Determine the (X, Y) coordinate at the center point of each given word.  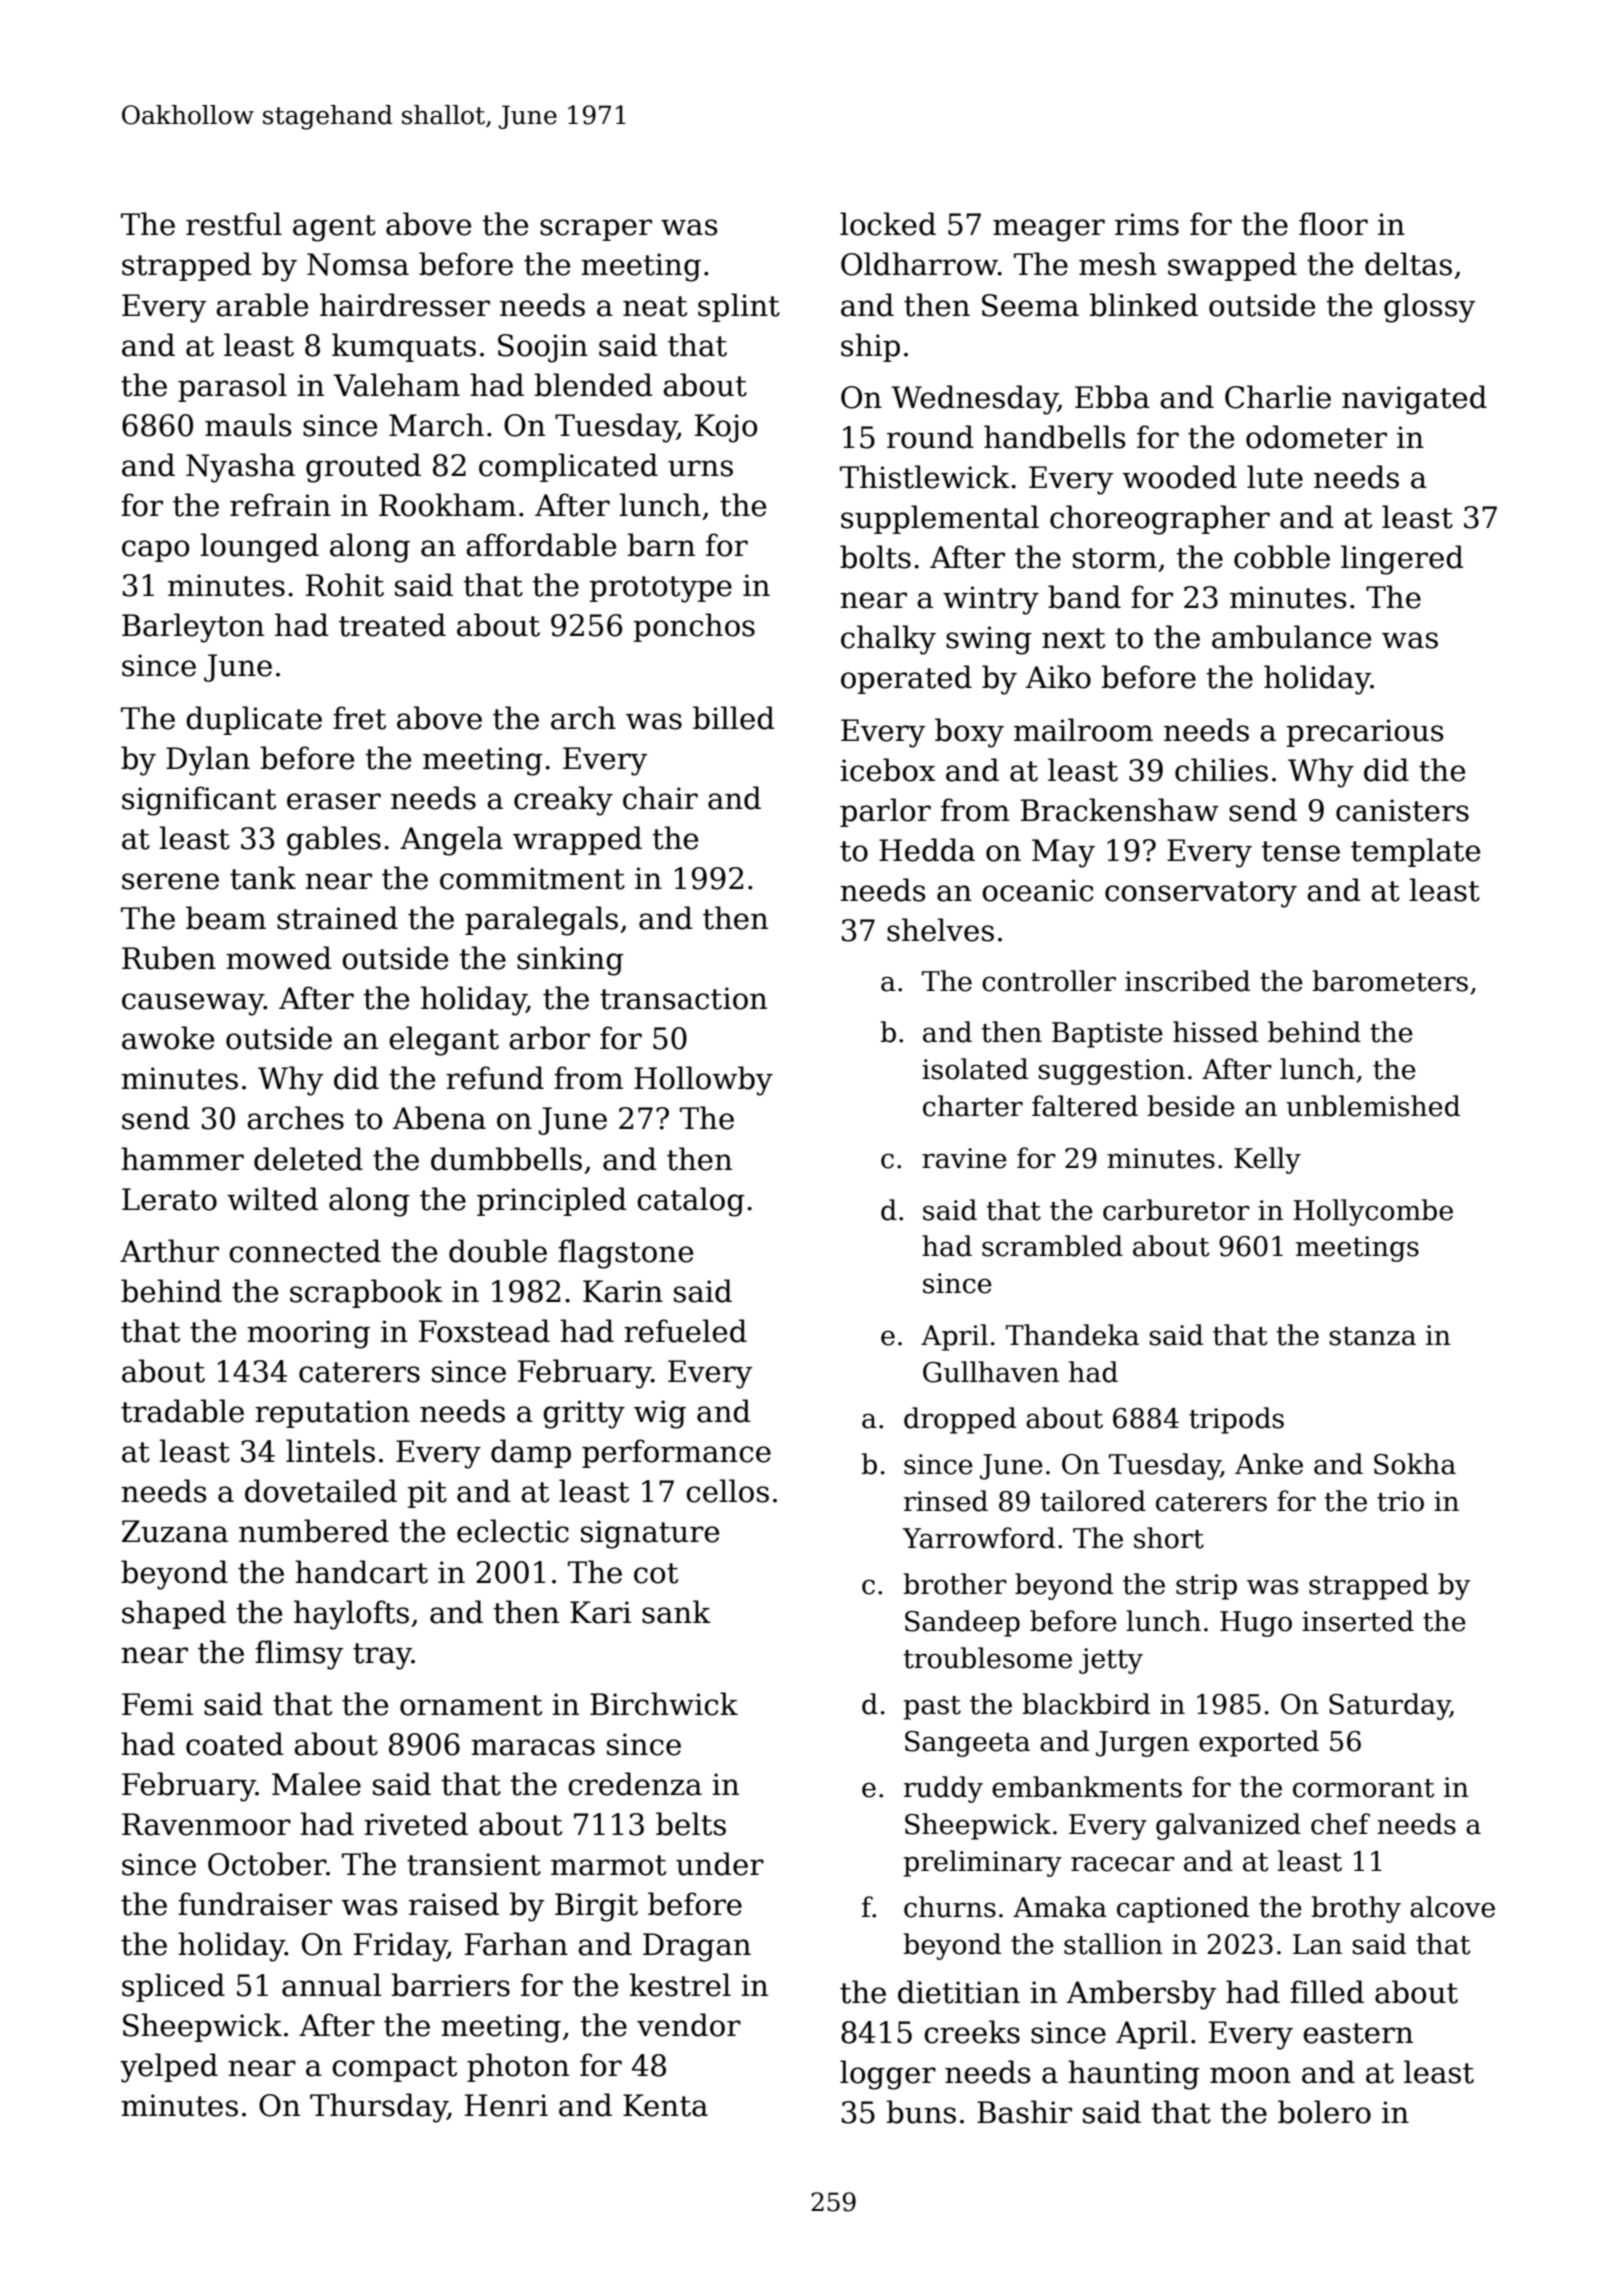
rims (1147, 224)
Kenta (665, 2105)
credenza (635, 1784)
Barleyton (193, 628)
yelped (169, 2068)
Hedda (927, 850)
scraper (596, 230)
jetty (1111, 1661)
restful (234, 224)
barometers (1390, 981)
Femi (157, 1704)
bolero (1324, 2112)
